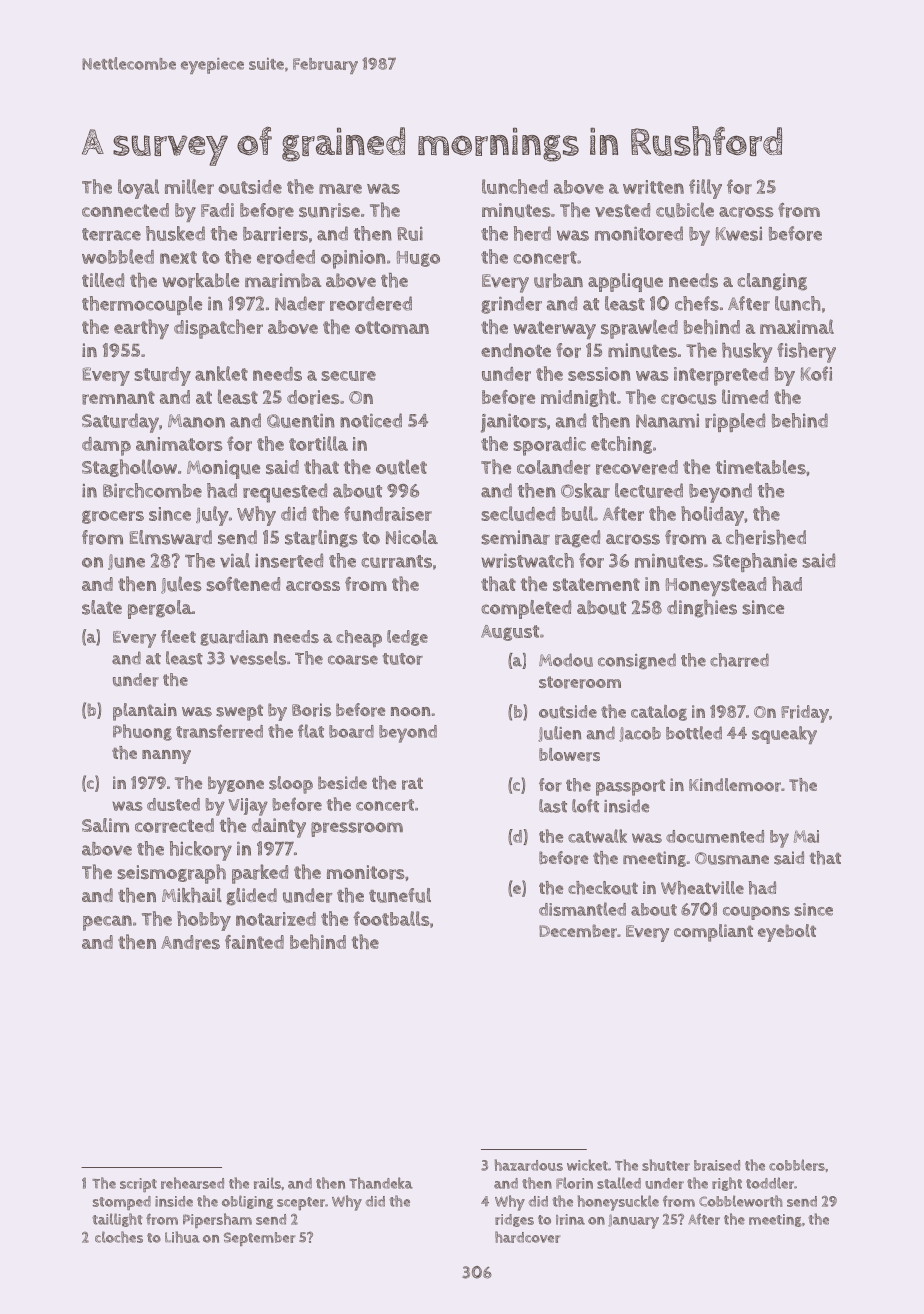 This screenshot has height=1314, width=924. I want to click on Kwesi, so click(738, 233).
